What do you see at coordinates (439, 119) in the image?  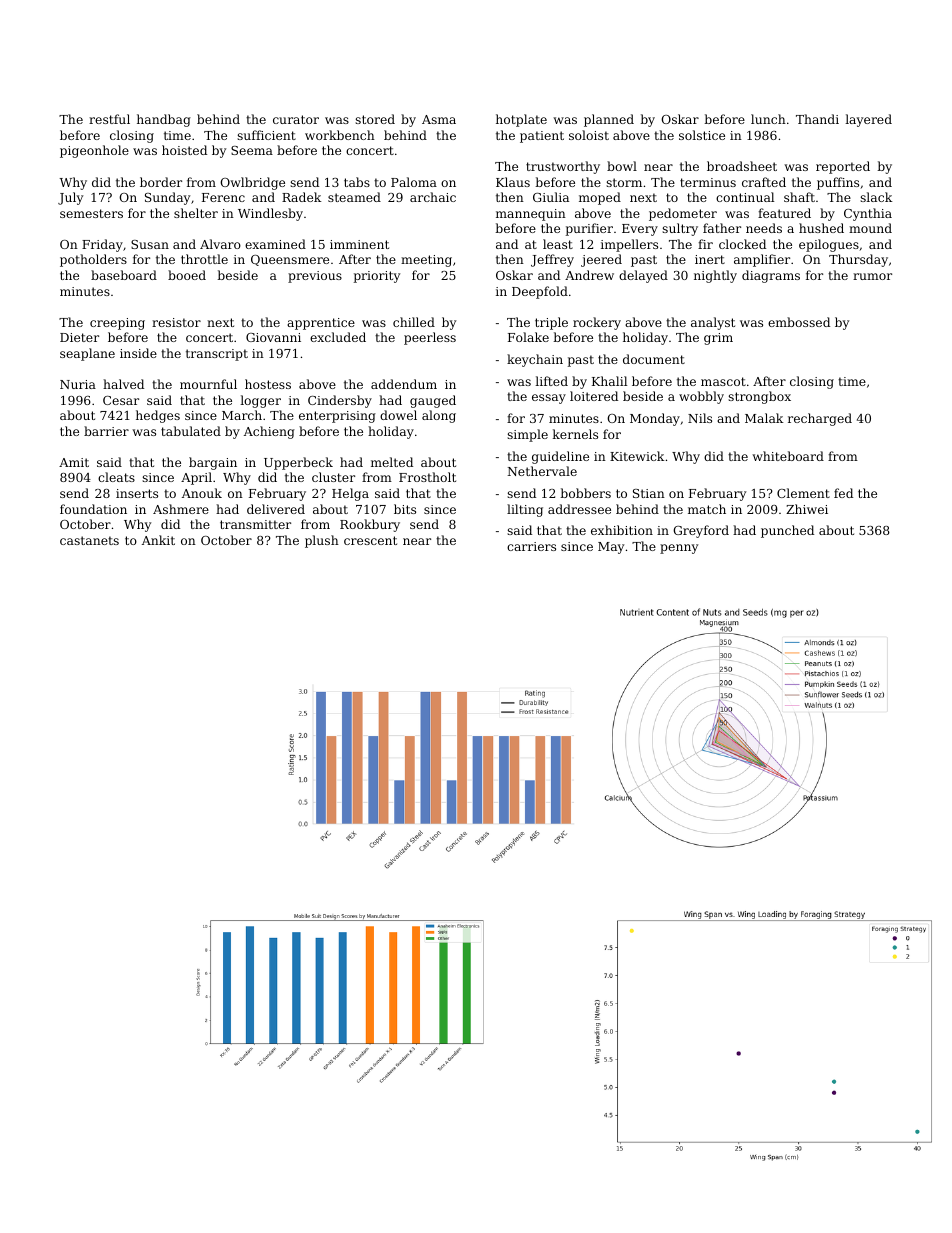 I see `Asma` at bounding box center [439, 119].
